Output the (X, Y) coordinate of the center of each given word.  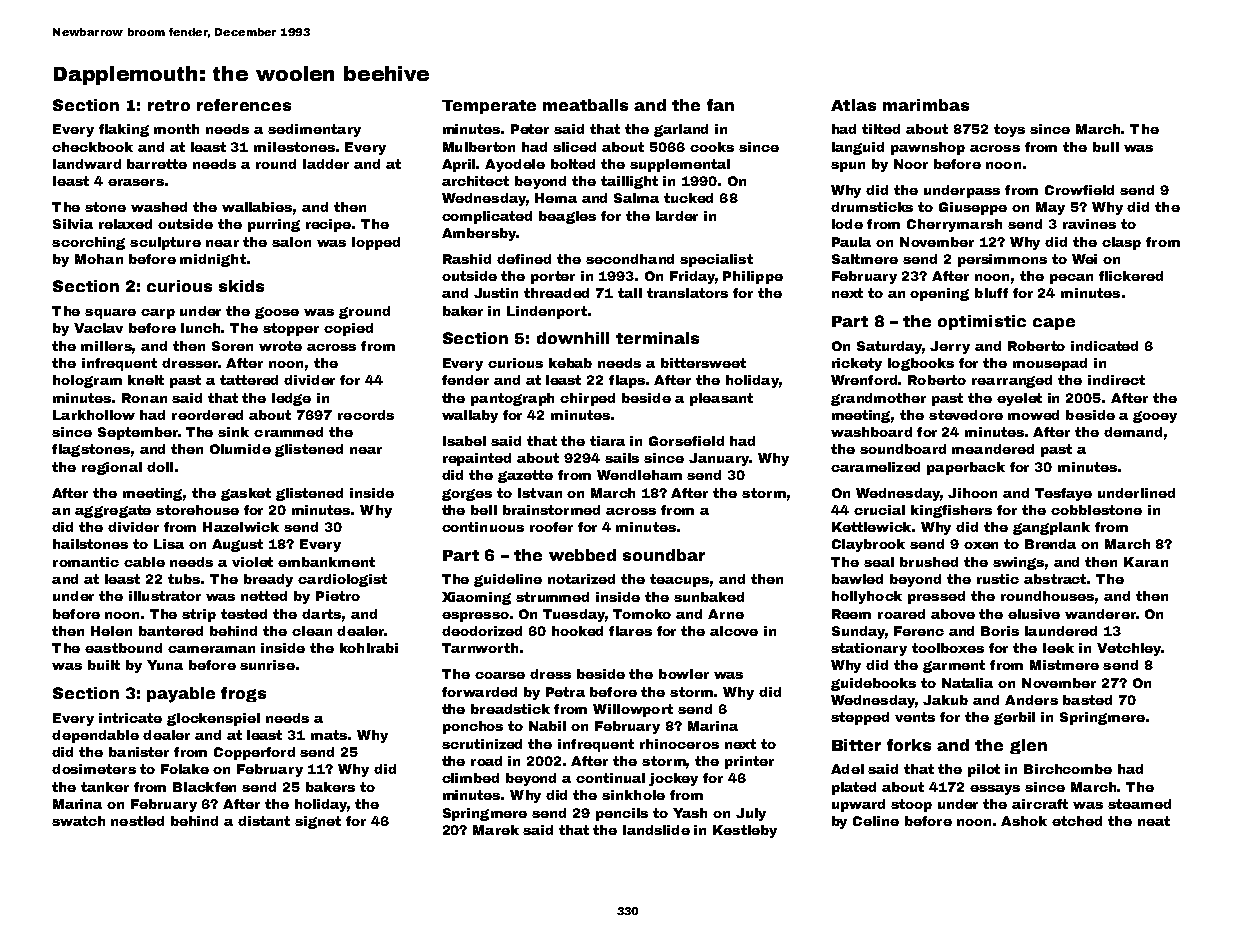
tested (244, 614)
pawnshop (928, 148)
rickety (857, 364)
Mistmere (1064, 665)
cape (1054, 324)
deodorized (482, 631)
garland (681, 130)
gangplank (1051, 528)
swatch (78, 821)
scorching (88, 243)
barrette (157, 164)
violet (252, 562)
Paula (851, 242)
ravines (1089, 224)
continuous (483, 527)
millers (106, 346)
